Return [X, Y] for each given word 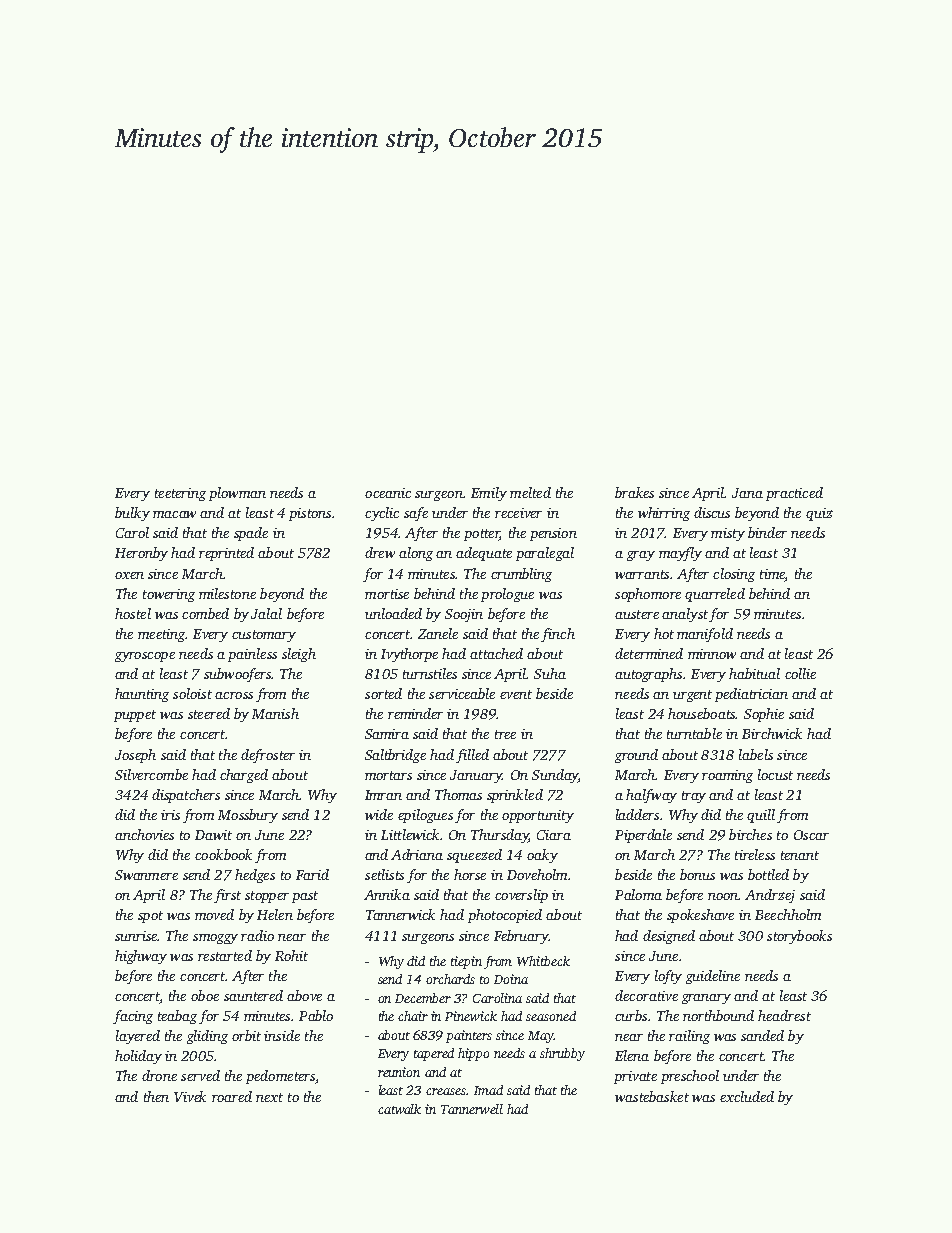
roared [232, 1096]
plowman [237, 494]
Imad [488, 1090]
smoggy [215, 939]
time [772, 574]
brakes [634, 492]
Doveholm [537, 874]
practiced [794, 494]
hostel [133, 613]
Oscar [811, 835]
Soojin [464, 615]
